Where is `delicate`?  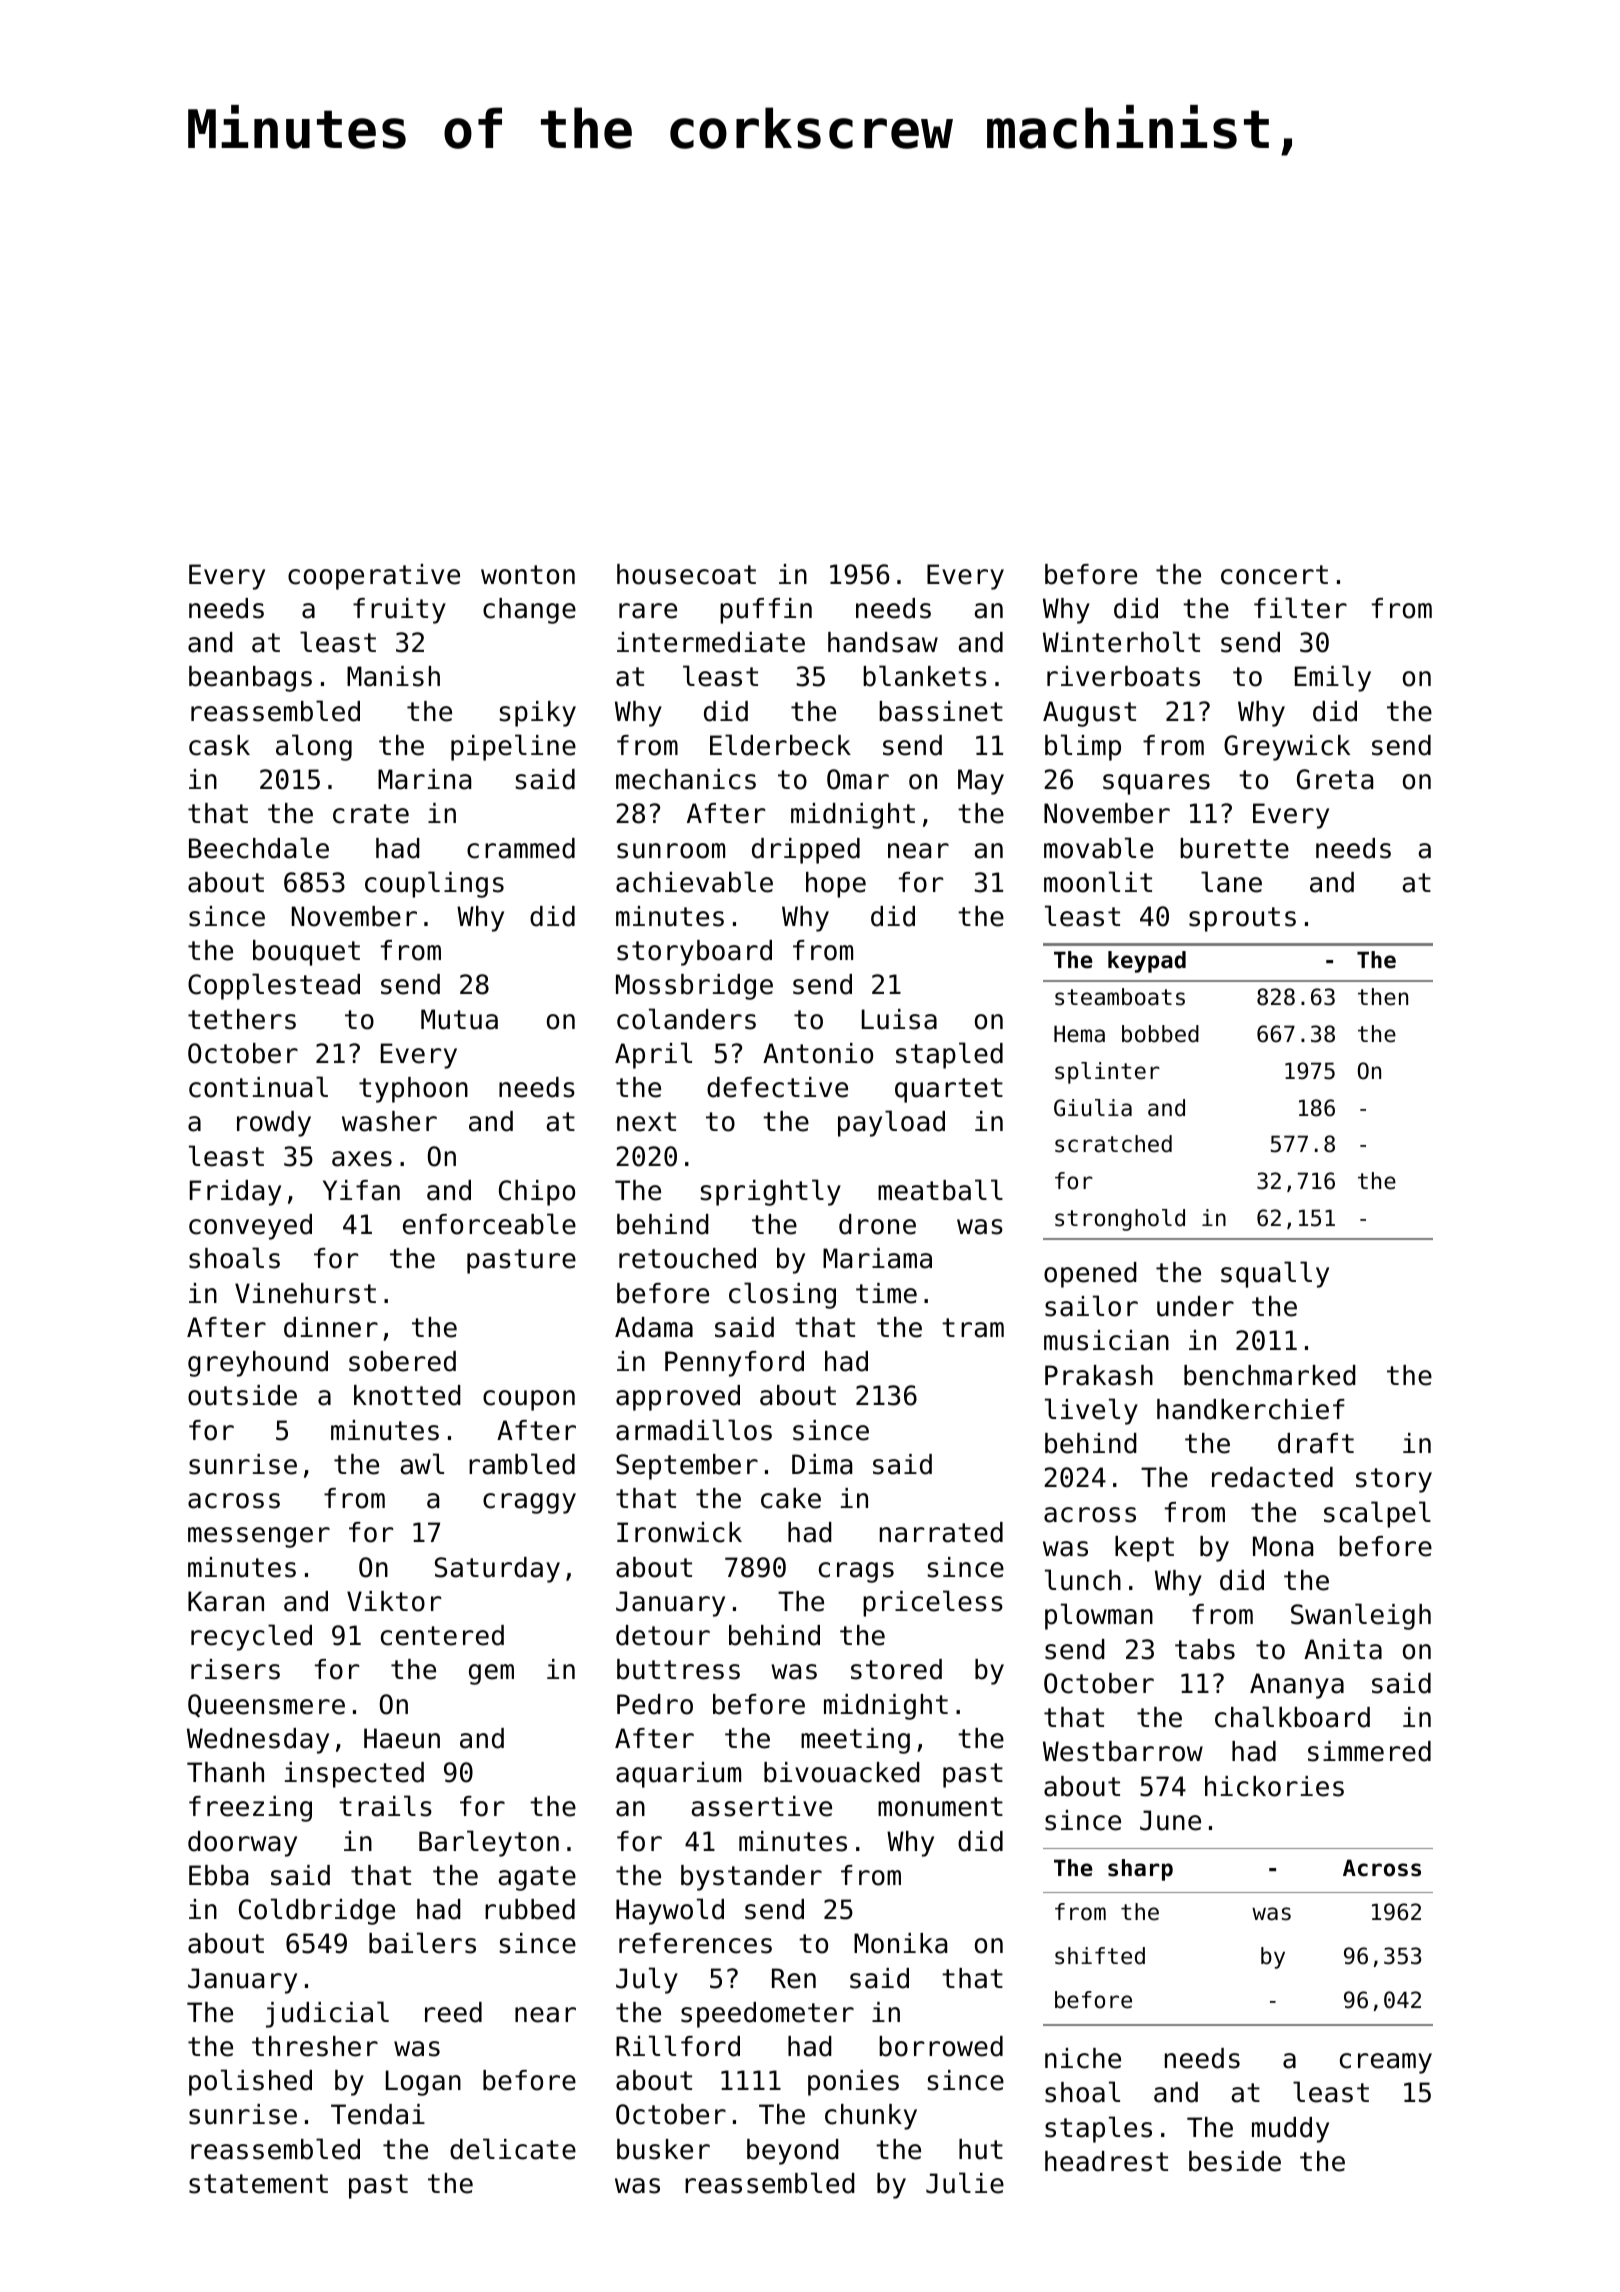 delicate is located at coordinates (513, 2149).
